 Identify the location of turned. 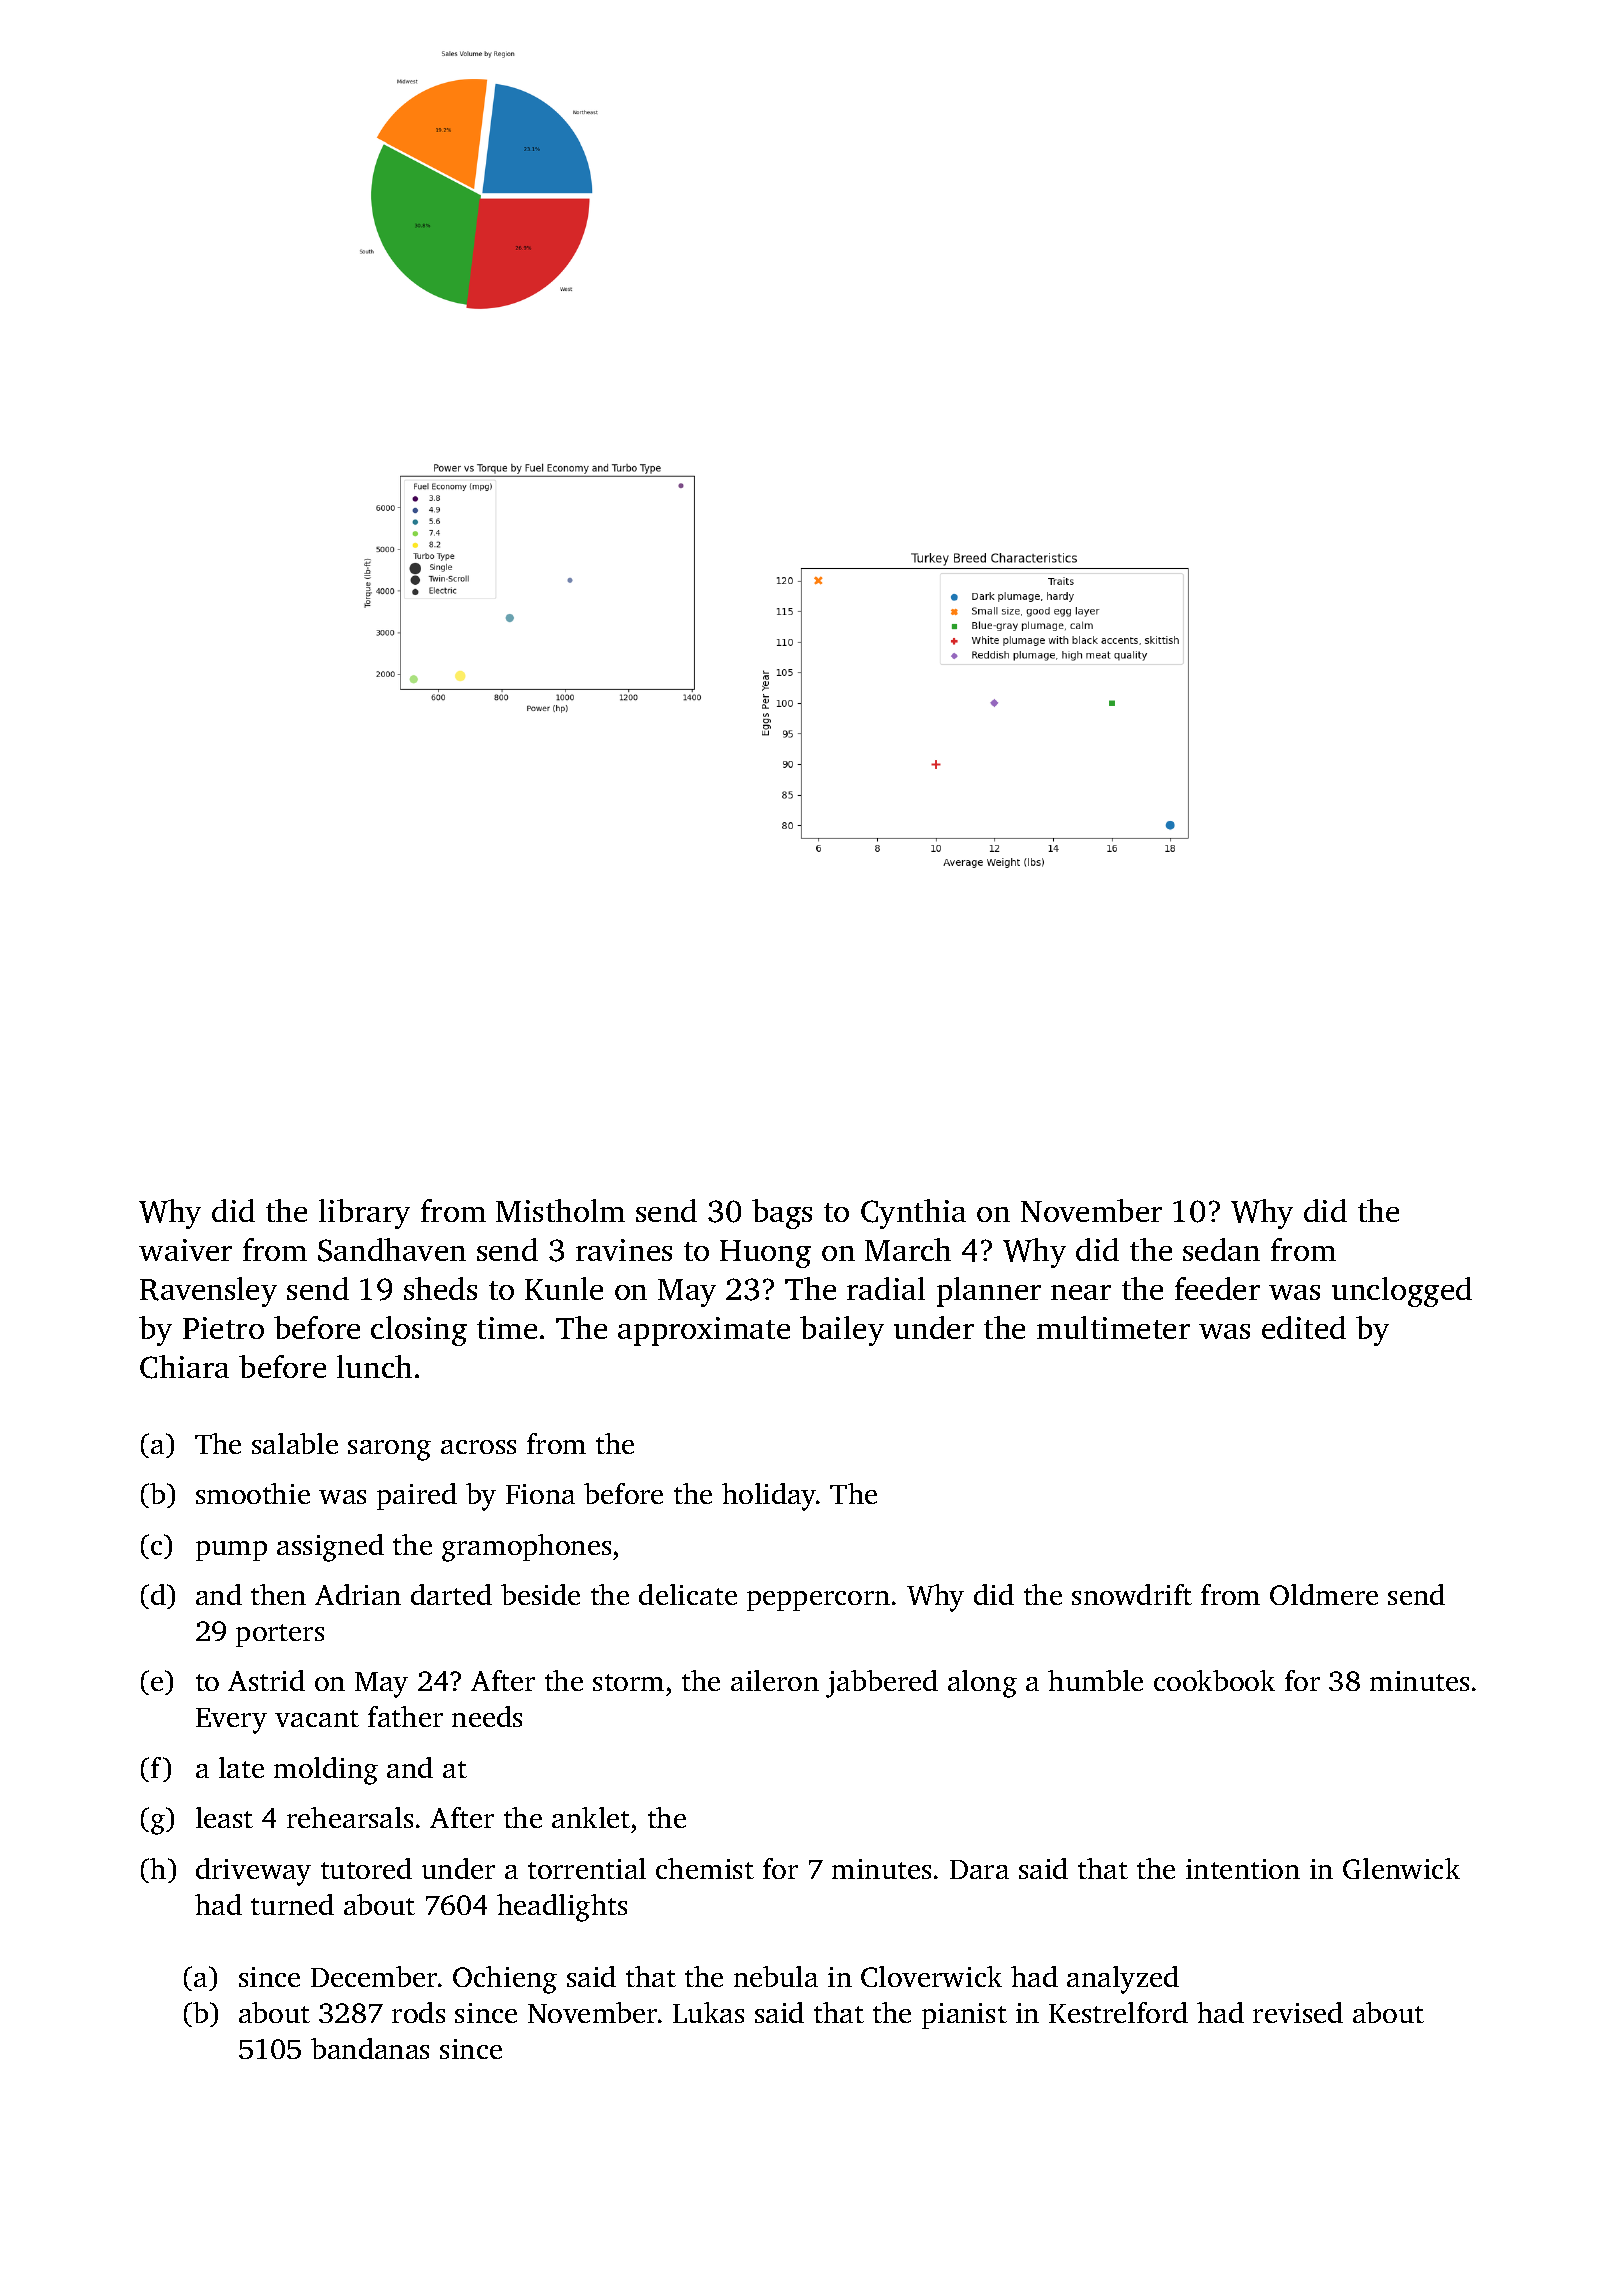
(292, 1904).
